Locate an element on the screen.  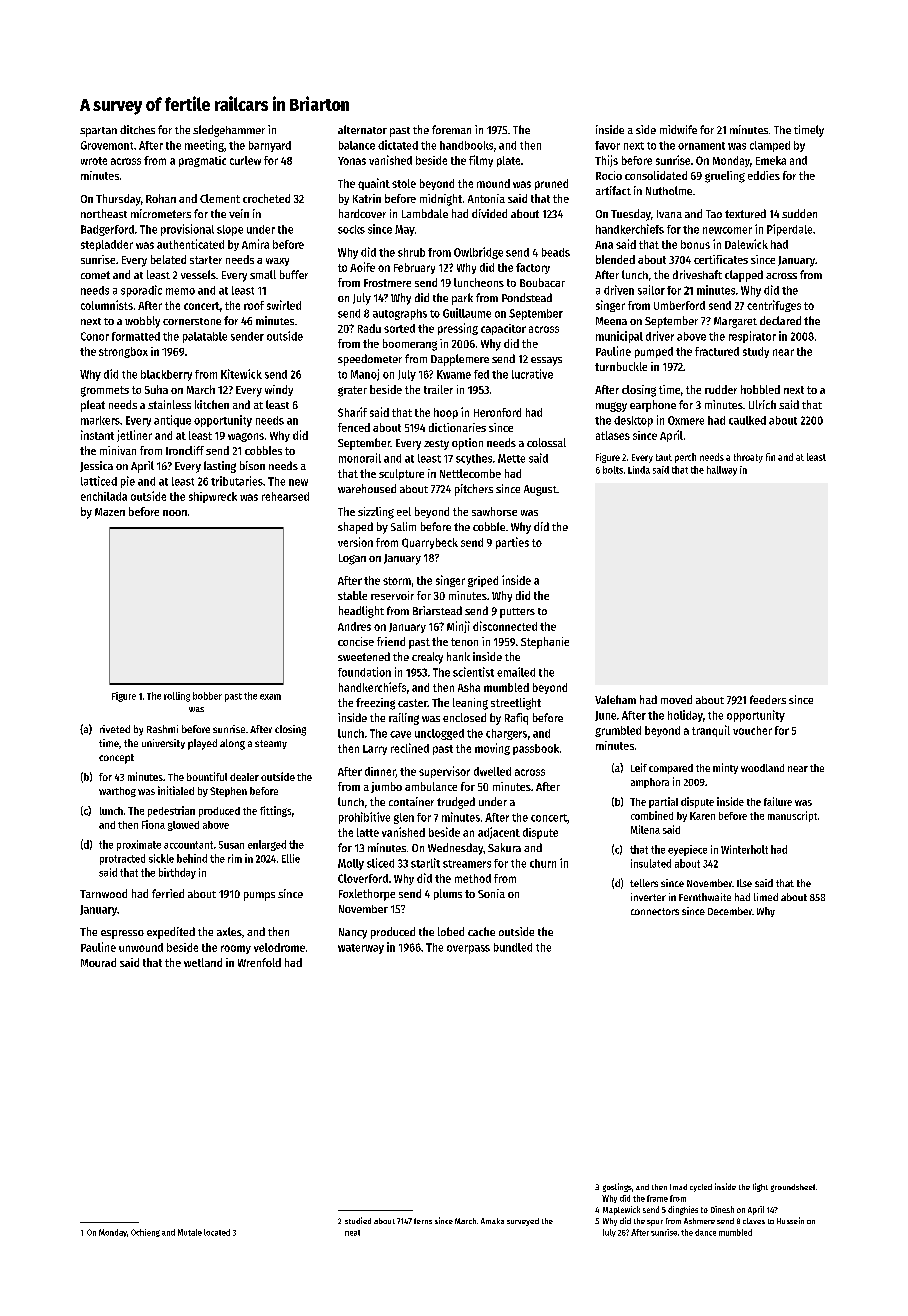
terns is located at coordinates (423, 1221).
